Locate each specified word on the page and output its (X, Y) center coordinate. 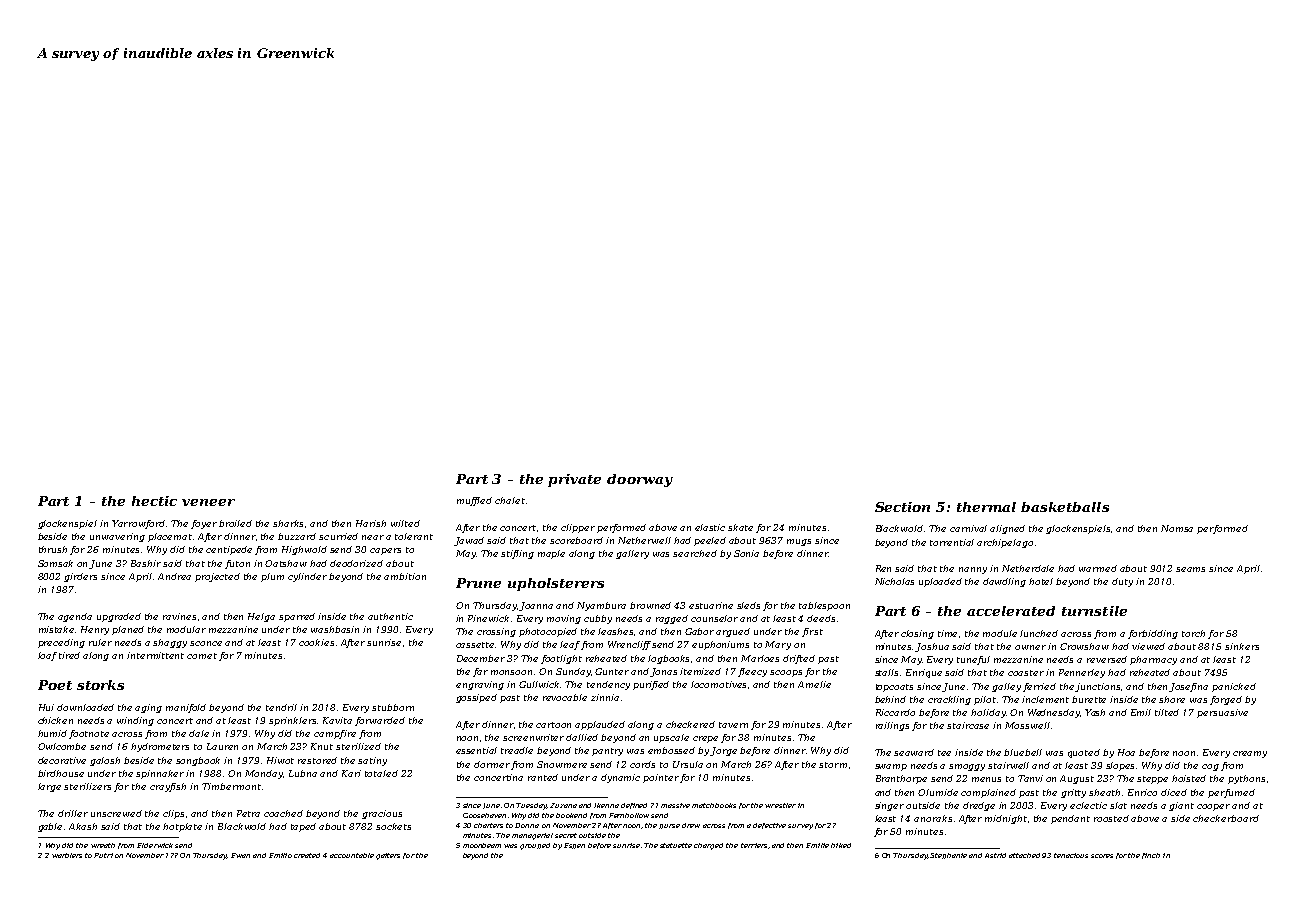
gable (50, 827)
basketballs (1065, 507)
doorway (640, 480)
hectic (154, 501)
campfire (335, 734)
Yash (1095, 712)
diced (1174, 792)
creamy (1250, 754)
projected (217, 577)
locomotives (718, 684)
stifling (517, 554)
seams (1190, 569)
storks (100, 685)
